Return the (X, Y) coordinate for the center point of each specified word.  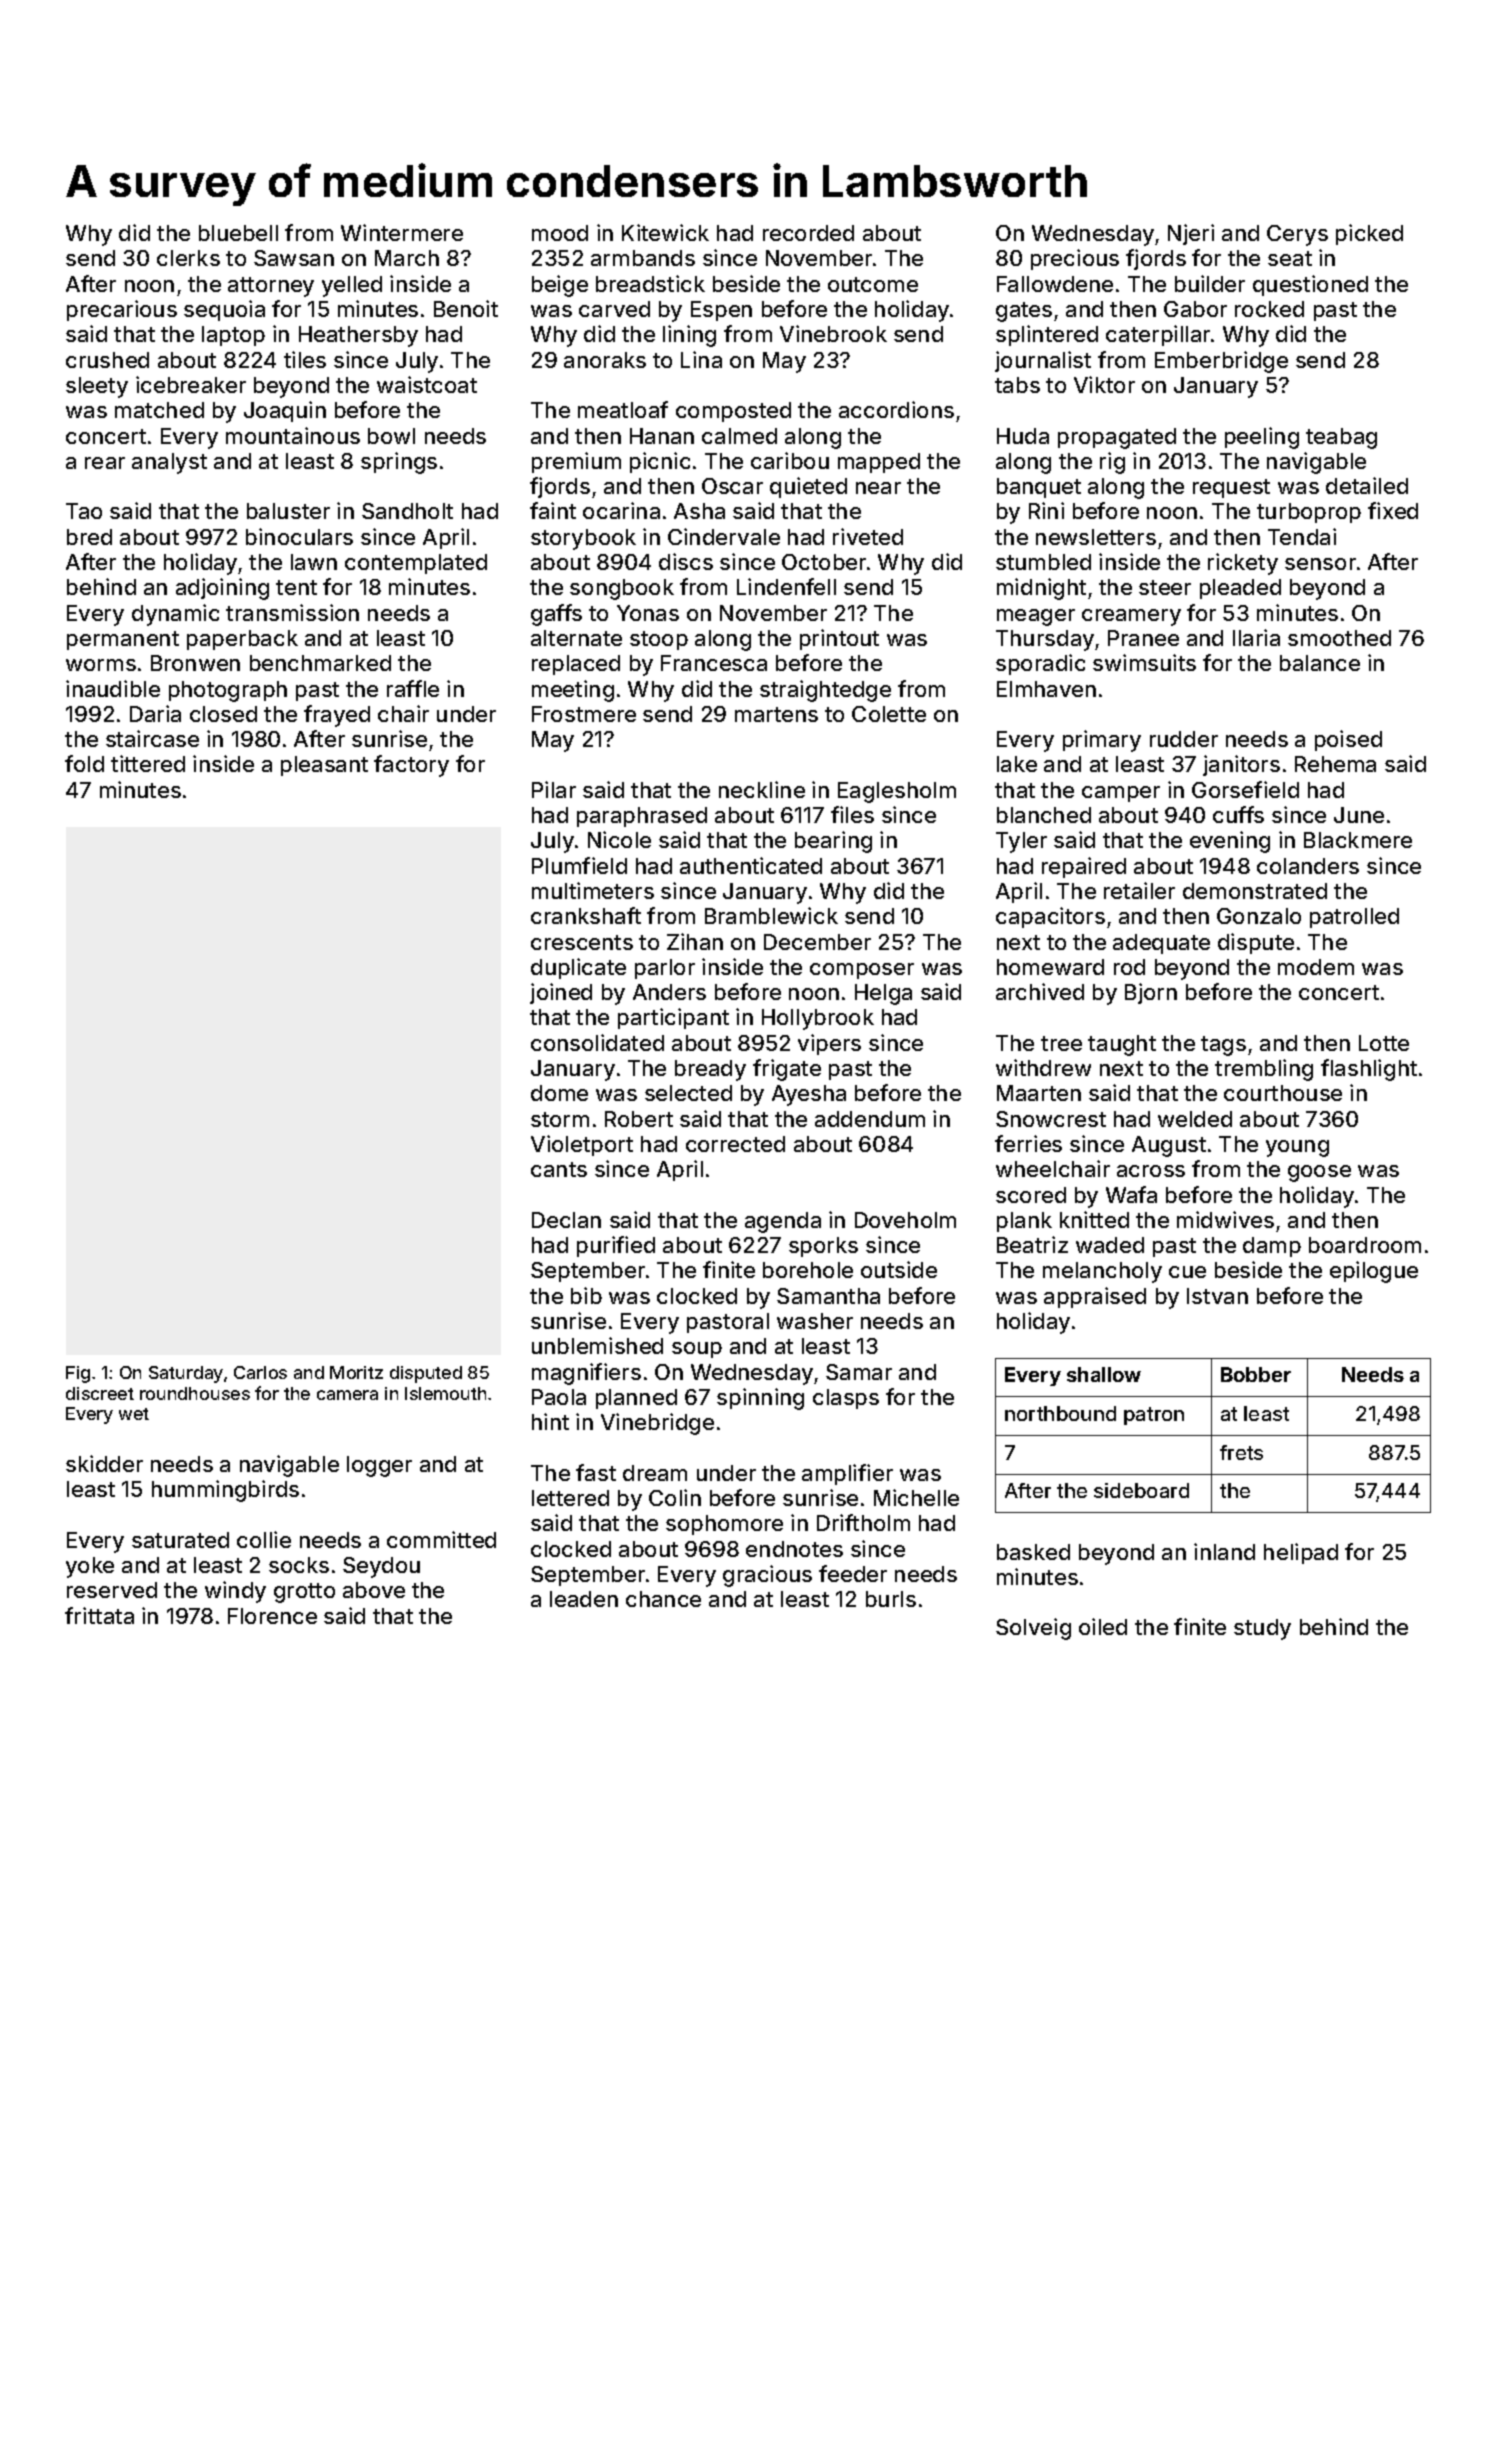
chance (663, 1599)
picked (1369, 234)
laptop (233, 336)
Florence (272, 1616)
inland (1224, 1551)
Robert (639, 1119)
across (1151, 1171)
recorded (808, 233)
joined (561, 993)
